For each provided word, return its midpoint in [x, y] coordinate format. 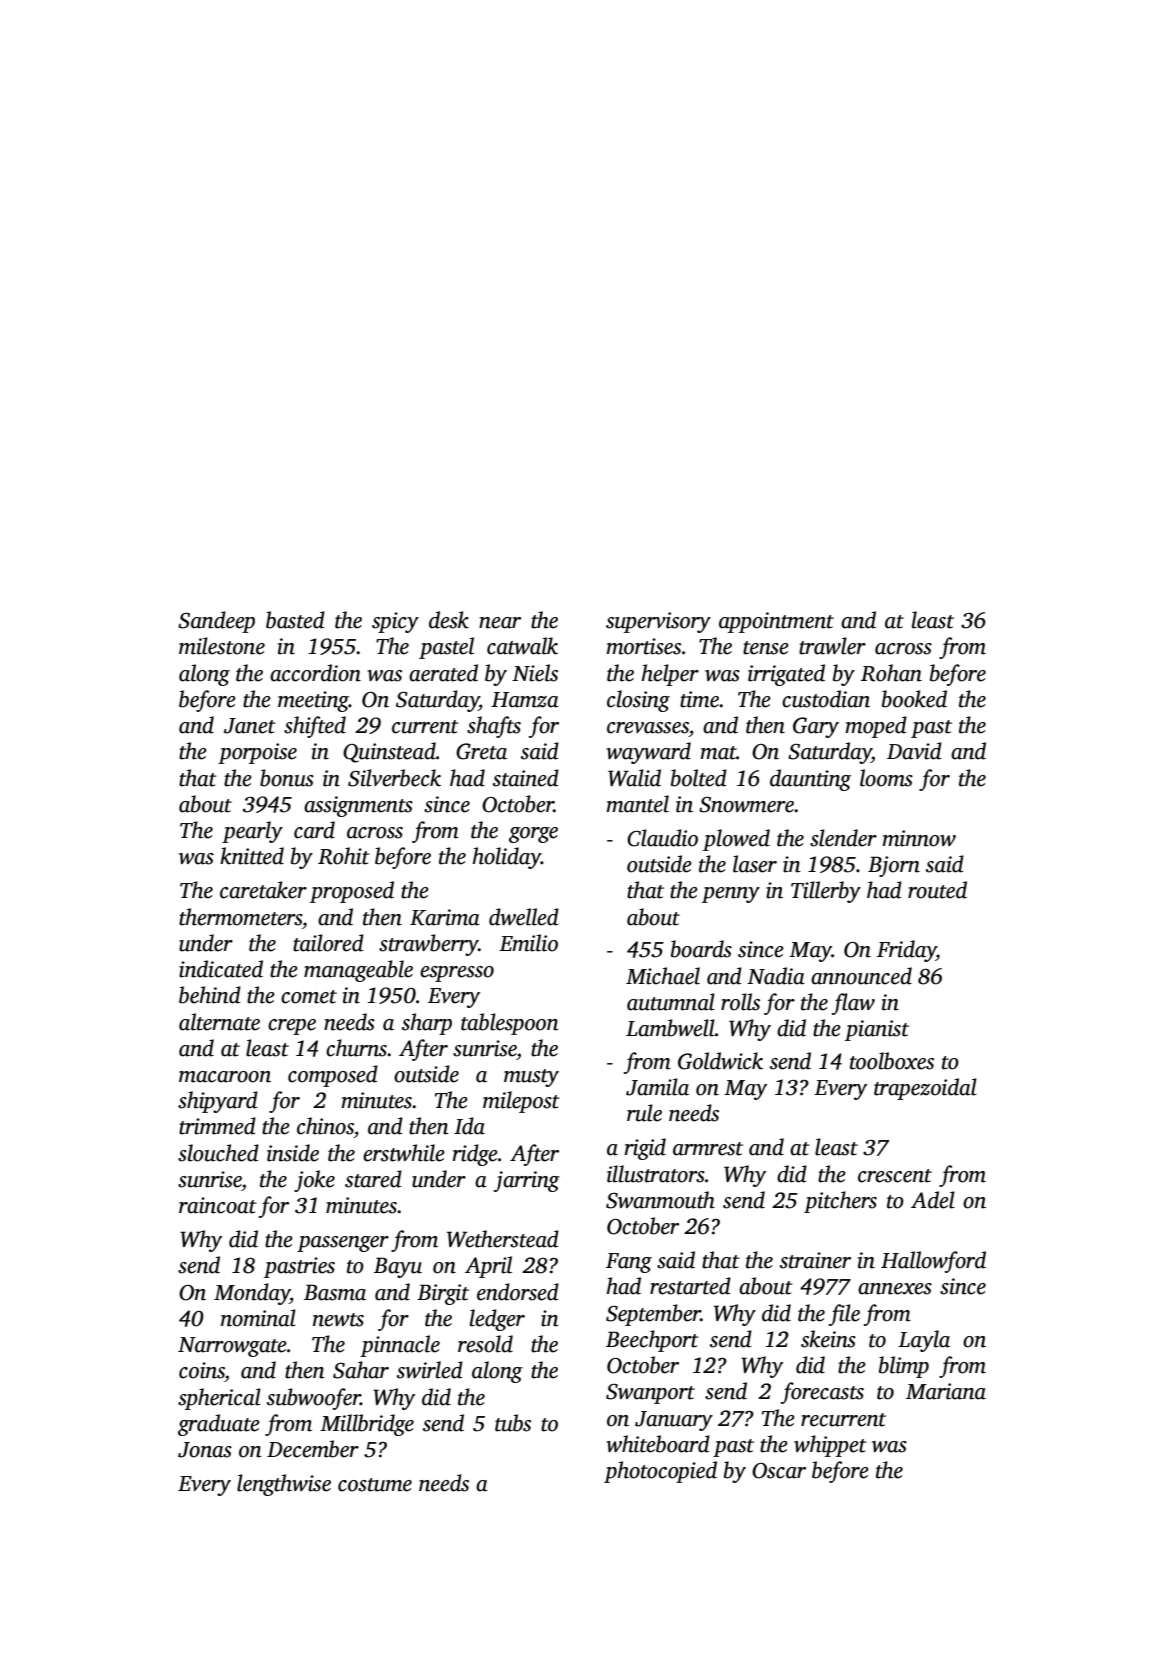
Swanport [650, 1394]
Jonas [205, 1450]
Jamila [657, 1087]
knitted [252, 856]
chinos [325, 1126]
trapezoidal [925, 1089]
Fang [629, 1263]
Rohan [891, 673]
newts [338, 1320]
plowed [736, 840]
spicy [395, 622]
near [500, 623]
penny [731, 895]
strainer [815, 1260]
